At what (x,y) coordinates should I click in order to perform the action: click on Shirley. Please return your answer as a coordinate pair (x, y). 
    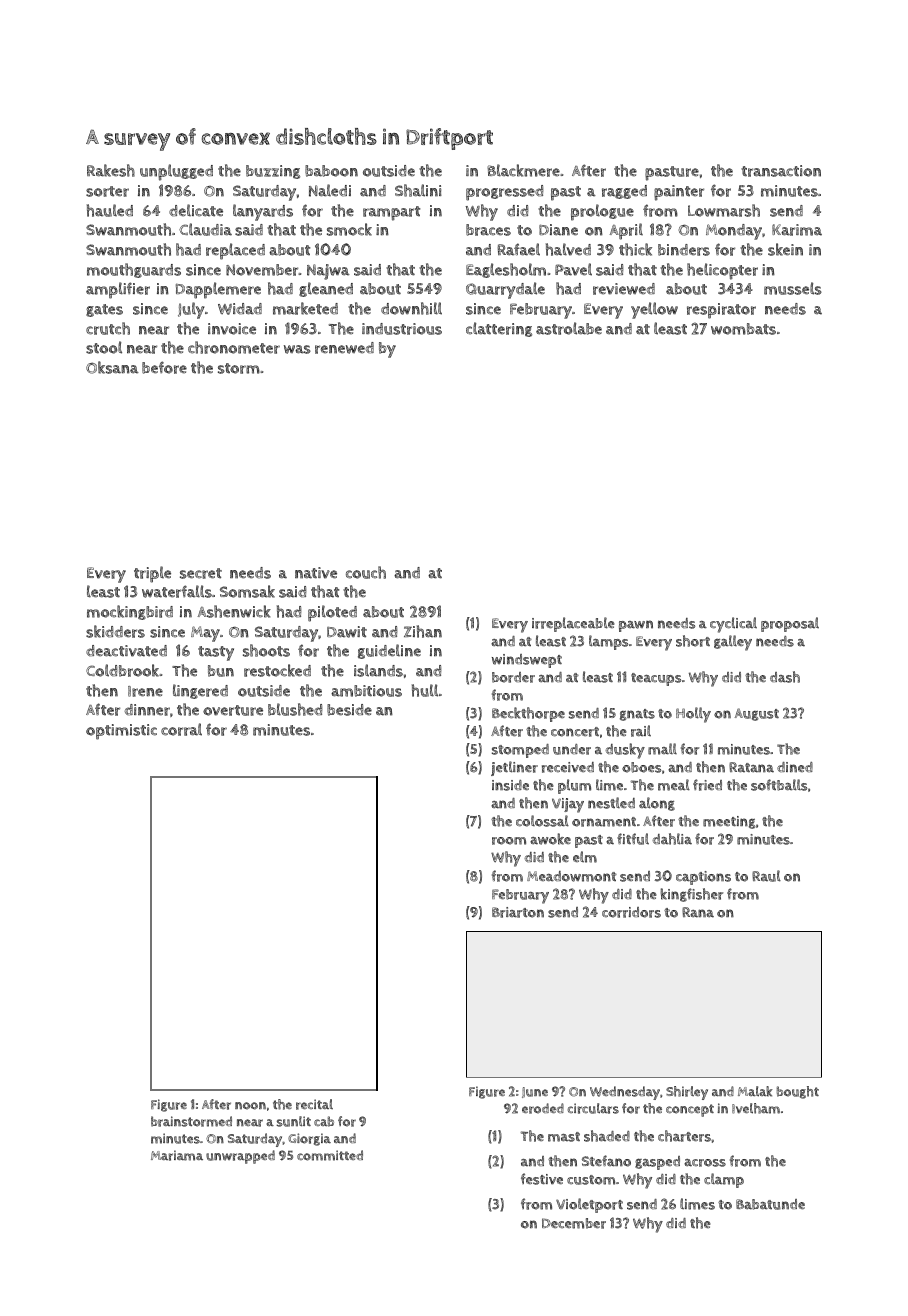
    Looking at the image, I should click on (687, 1093).
